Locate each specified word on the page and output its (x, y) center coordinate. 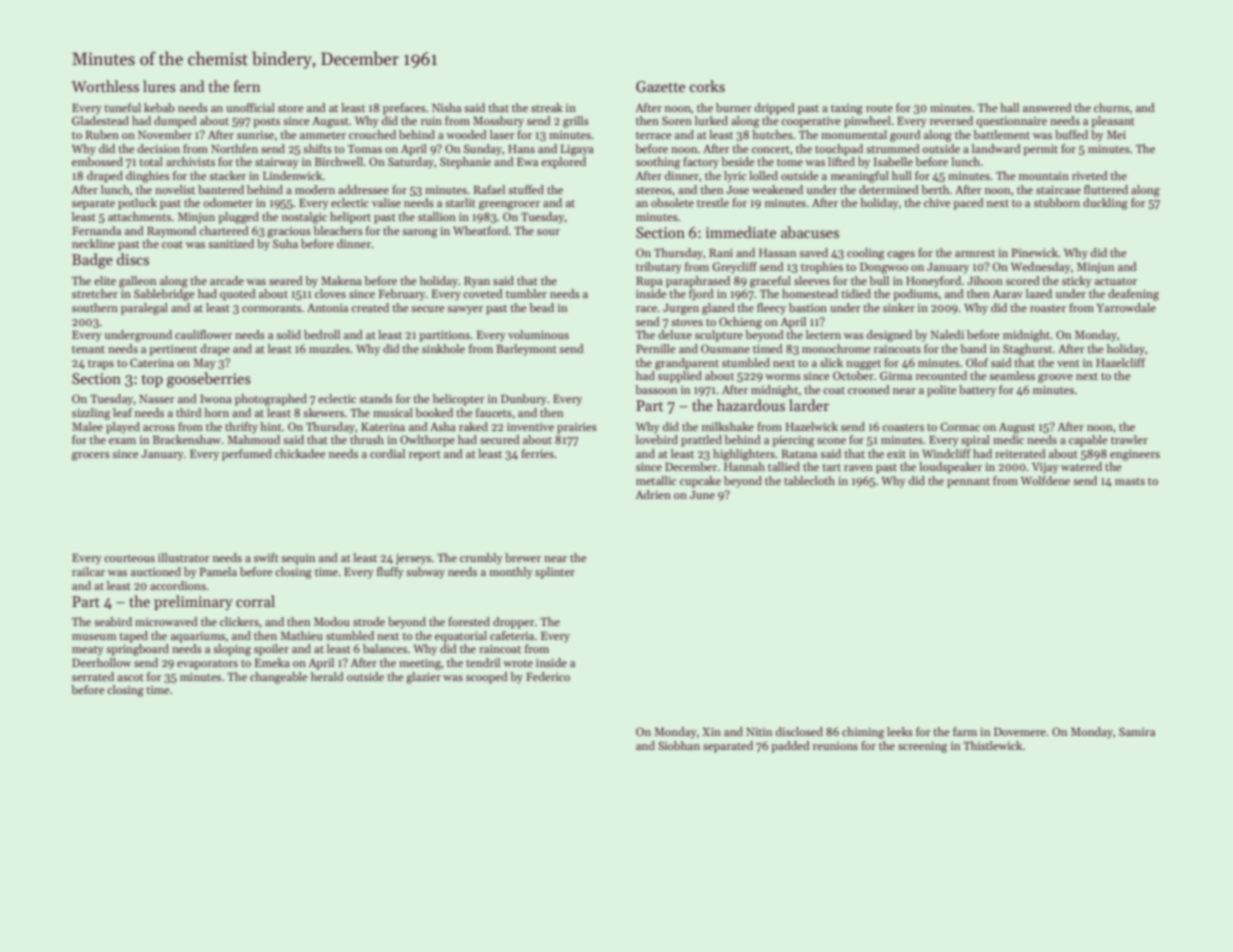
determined (889, 189)
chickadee (300, 453)
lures (159, 86)
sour (548, 232)
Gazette (660, 86)
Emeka (272, 662)
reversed (951, 120)
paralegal (144, 309)
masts (1130, 481)
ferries (537, 453)
